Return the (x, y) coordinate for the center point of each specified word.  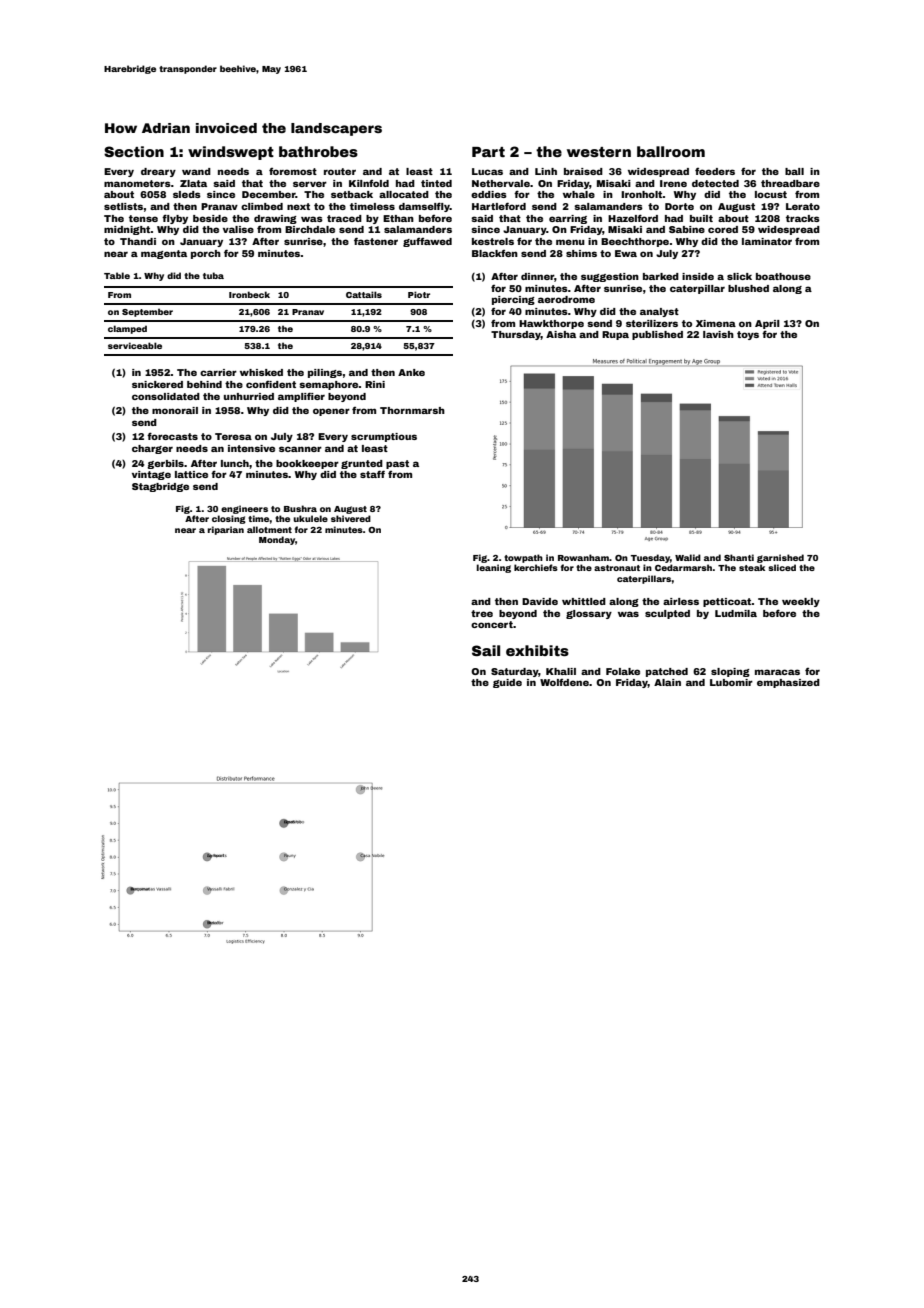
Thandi (138, 241)
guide (507, 683)
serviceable (135, 345)
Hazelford (633, 218)
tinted (436, 183)
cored (723, 229)
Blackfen (495, 253)
